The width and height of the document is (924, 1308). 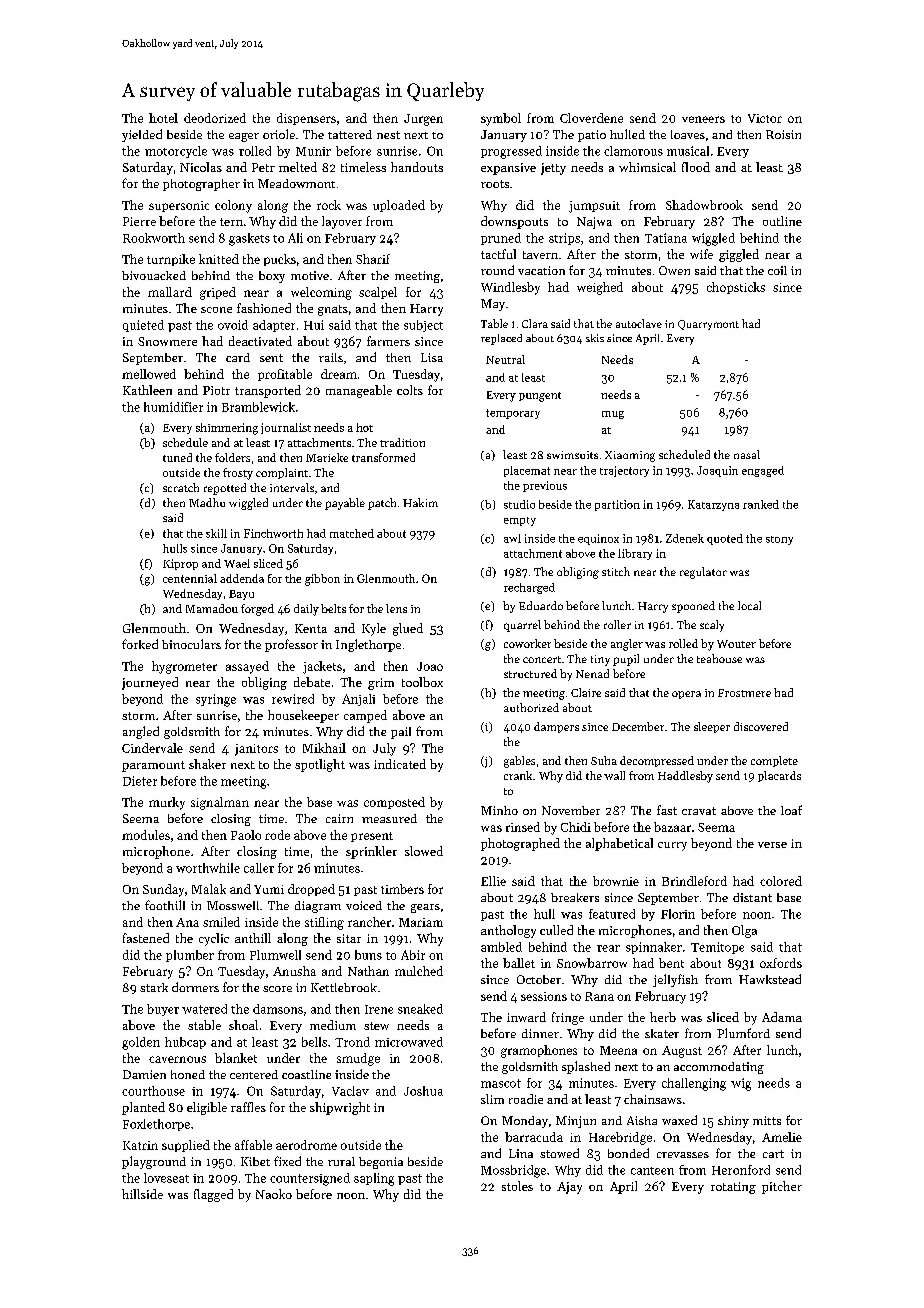 What do you see at coordinates (595, 338) in the document?
I see `skis` at bounding box center [595, 338].
